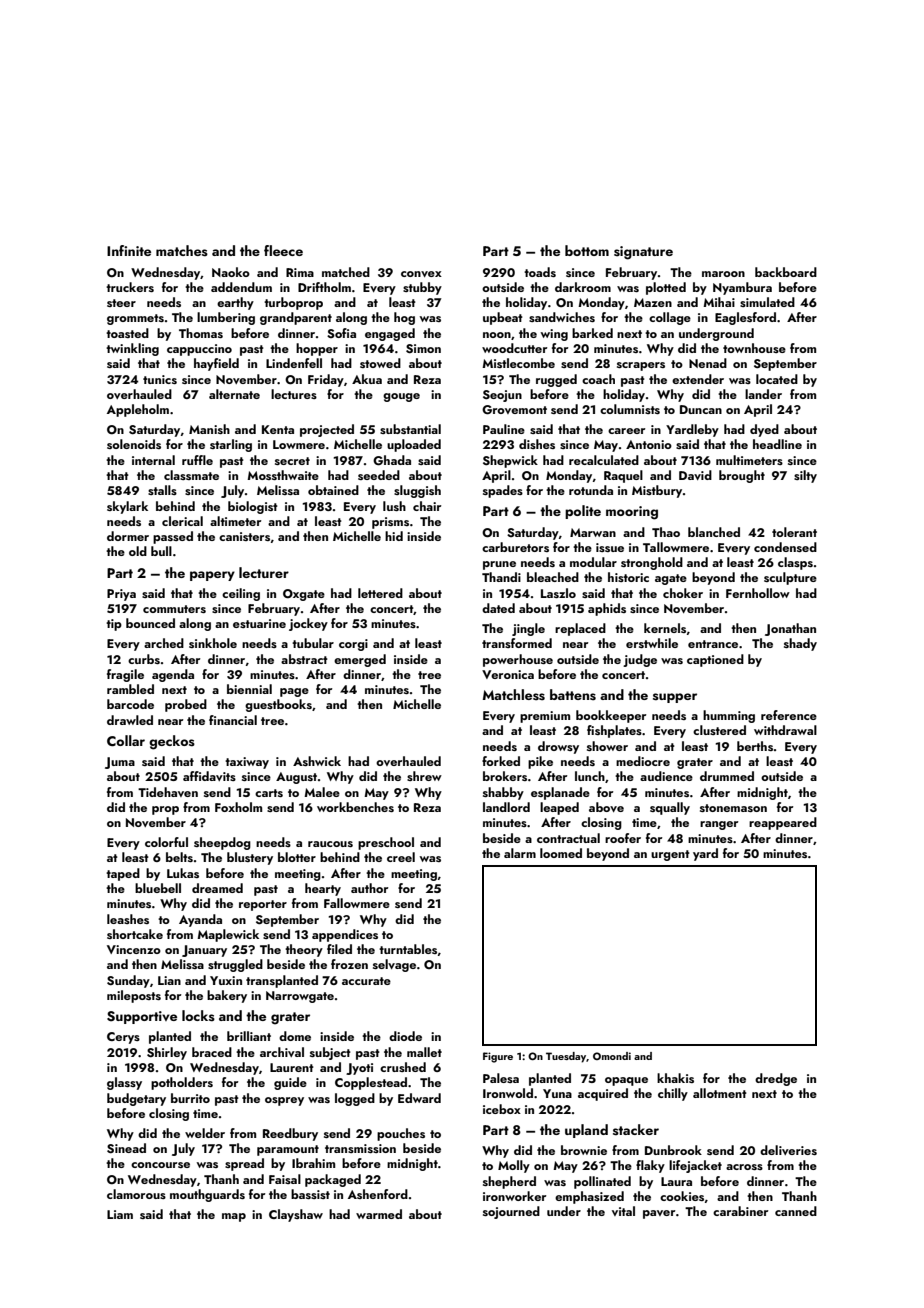 The image size is (924, 1308). I want to click on drummed, so click(727, 776).
